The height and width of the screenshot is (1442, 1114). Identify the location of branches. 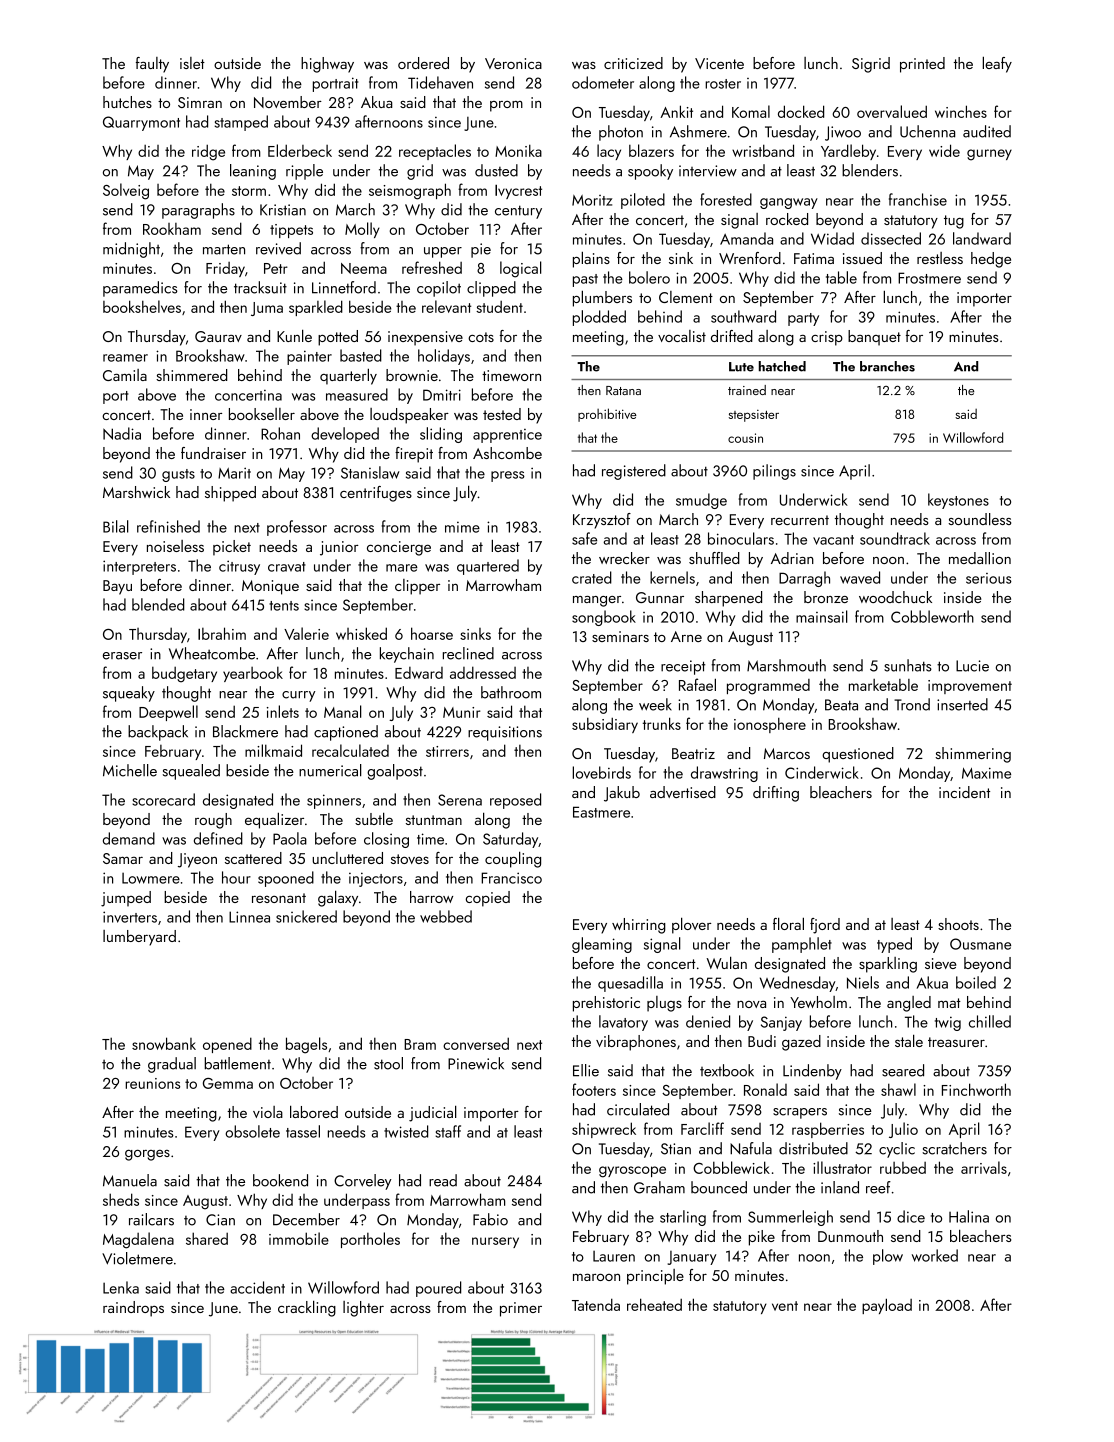
(887, 366).
